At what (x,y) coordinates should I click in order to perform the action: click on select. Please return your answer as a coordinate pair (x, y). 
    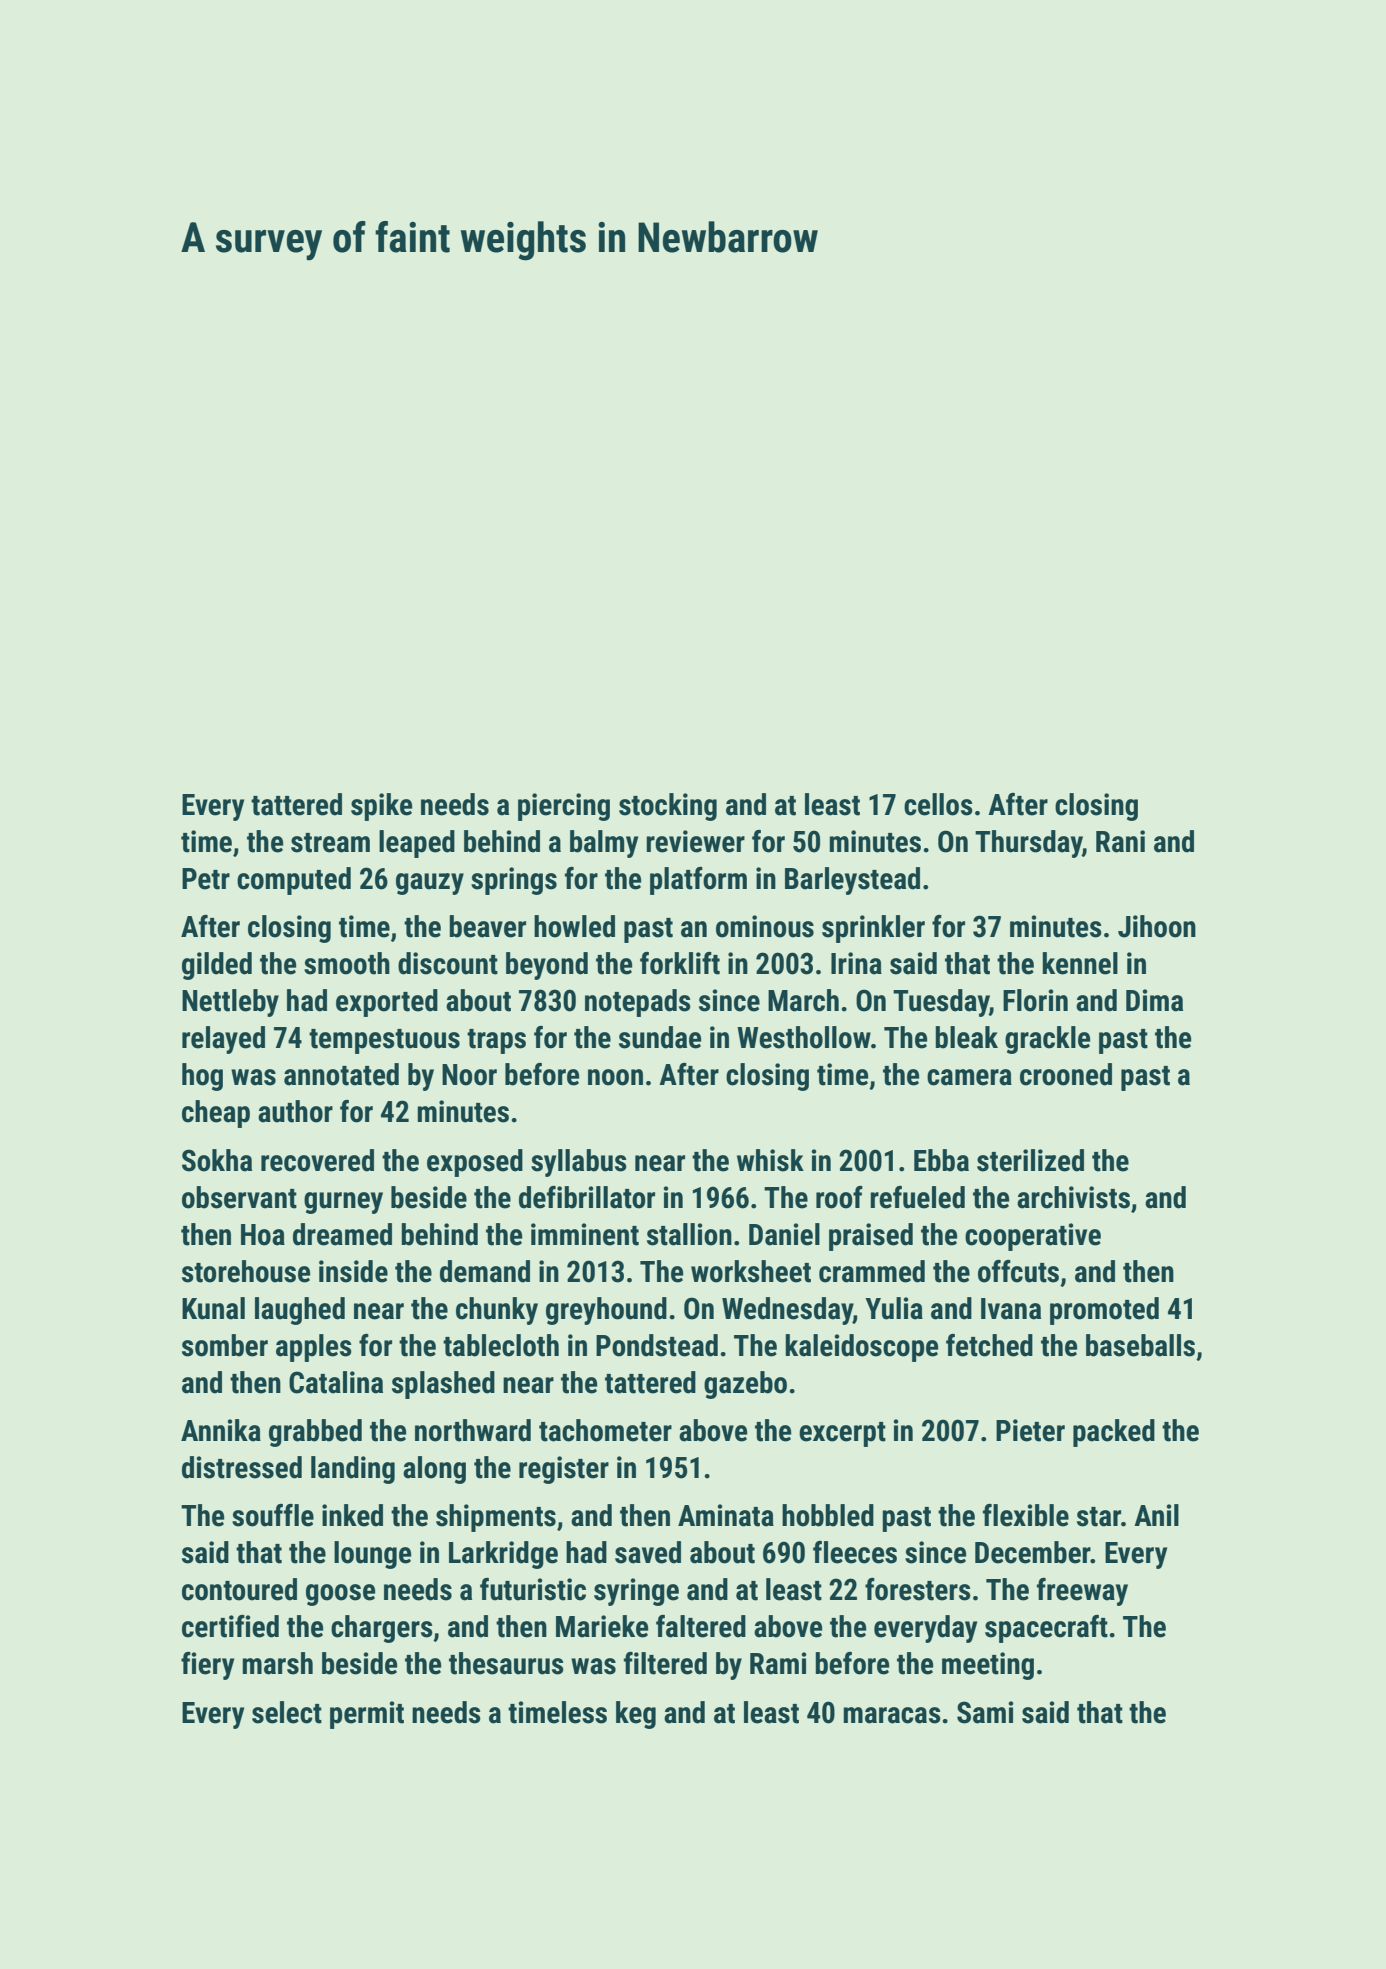
    Looking at the image, I should click on (287, 1712).
